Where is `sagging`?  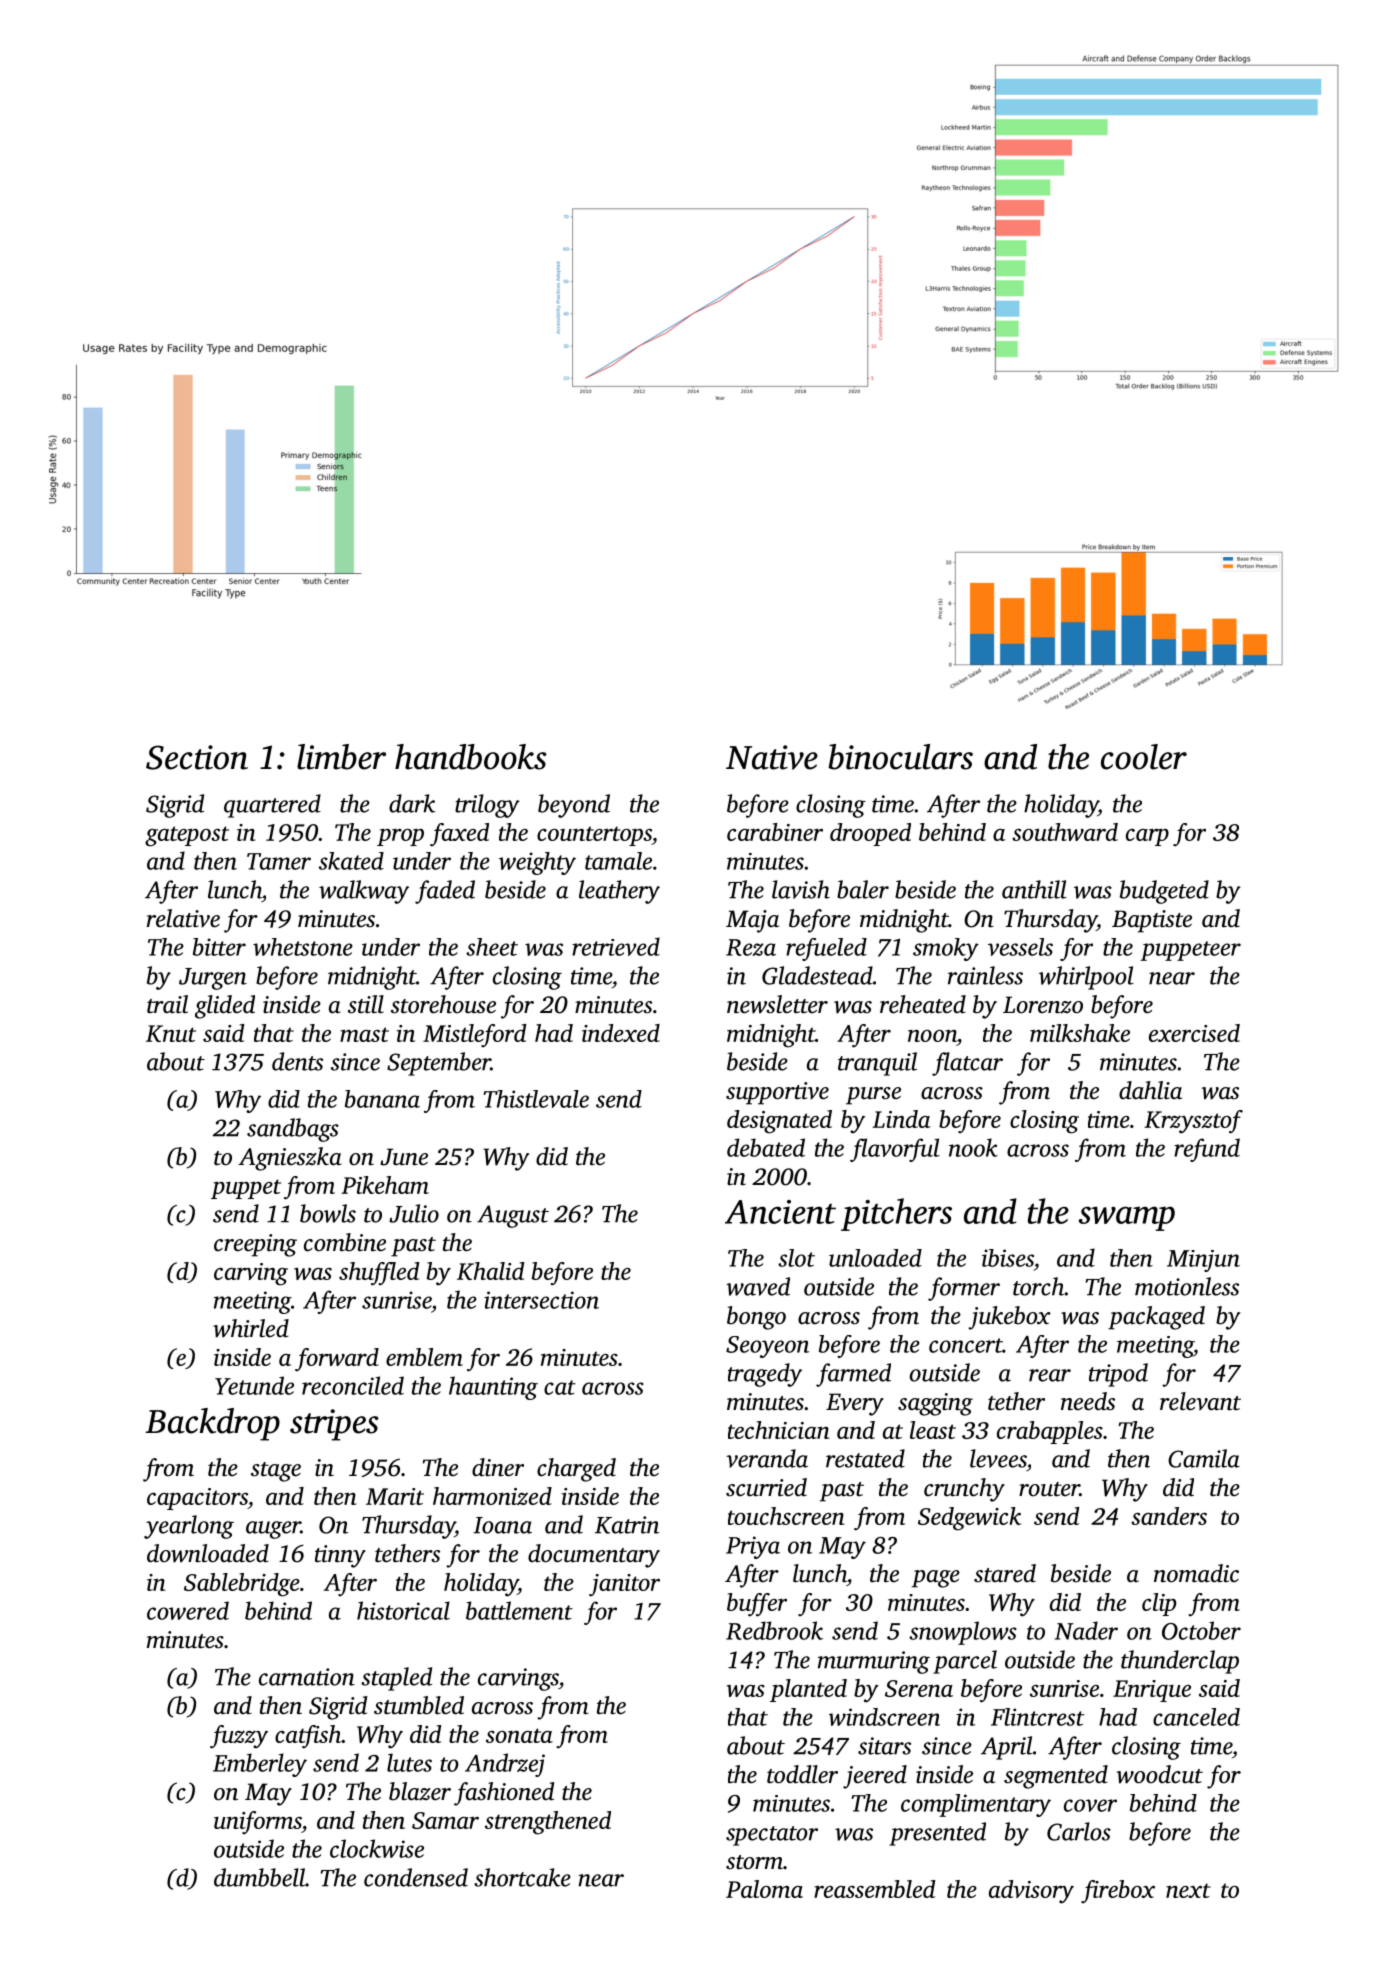
sagging is located at coordinates (935, 1404).
